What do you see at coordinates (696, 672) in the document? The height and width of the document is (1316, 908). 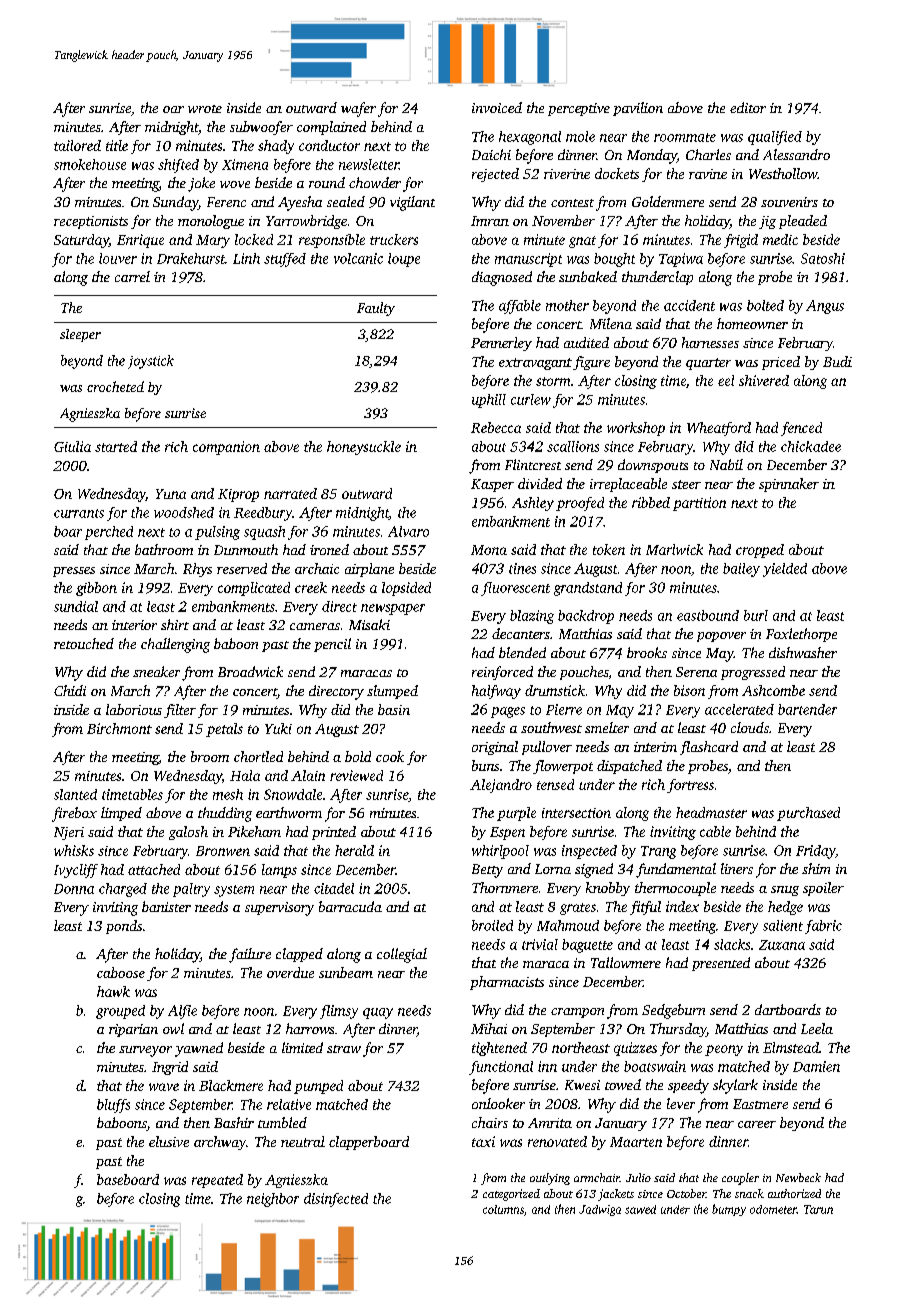 I see `Serena` at bounding box center [696, 672].
